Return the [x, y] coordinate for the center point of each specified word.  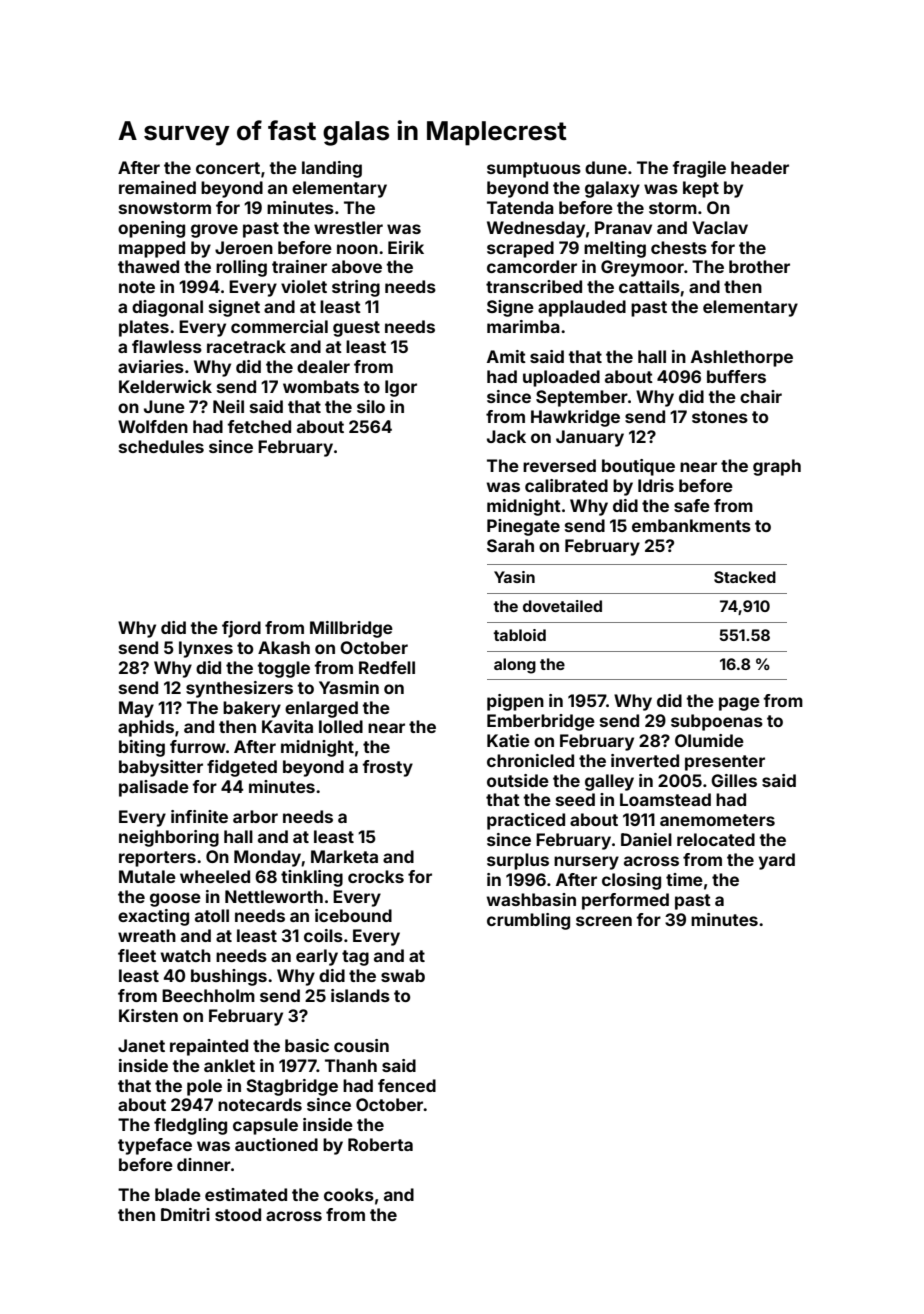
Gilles [734, 780]
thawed [148, 266]
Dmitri [185, 1214]
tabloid [519, 635]
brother [759, 266]
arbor [255, 816]
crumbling [528, 921]
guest [356, 329]
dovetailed [562, 606]
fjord [241, 629]
